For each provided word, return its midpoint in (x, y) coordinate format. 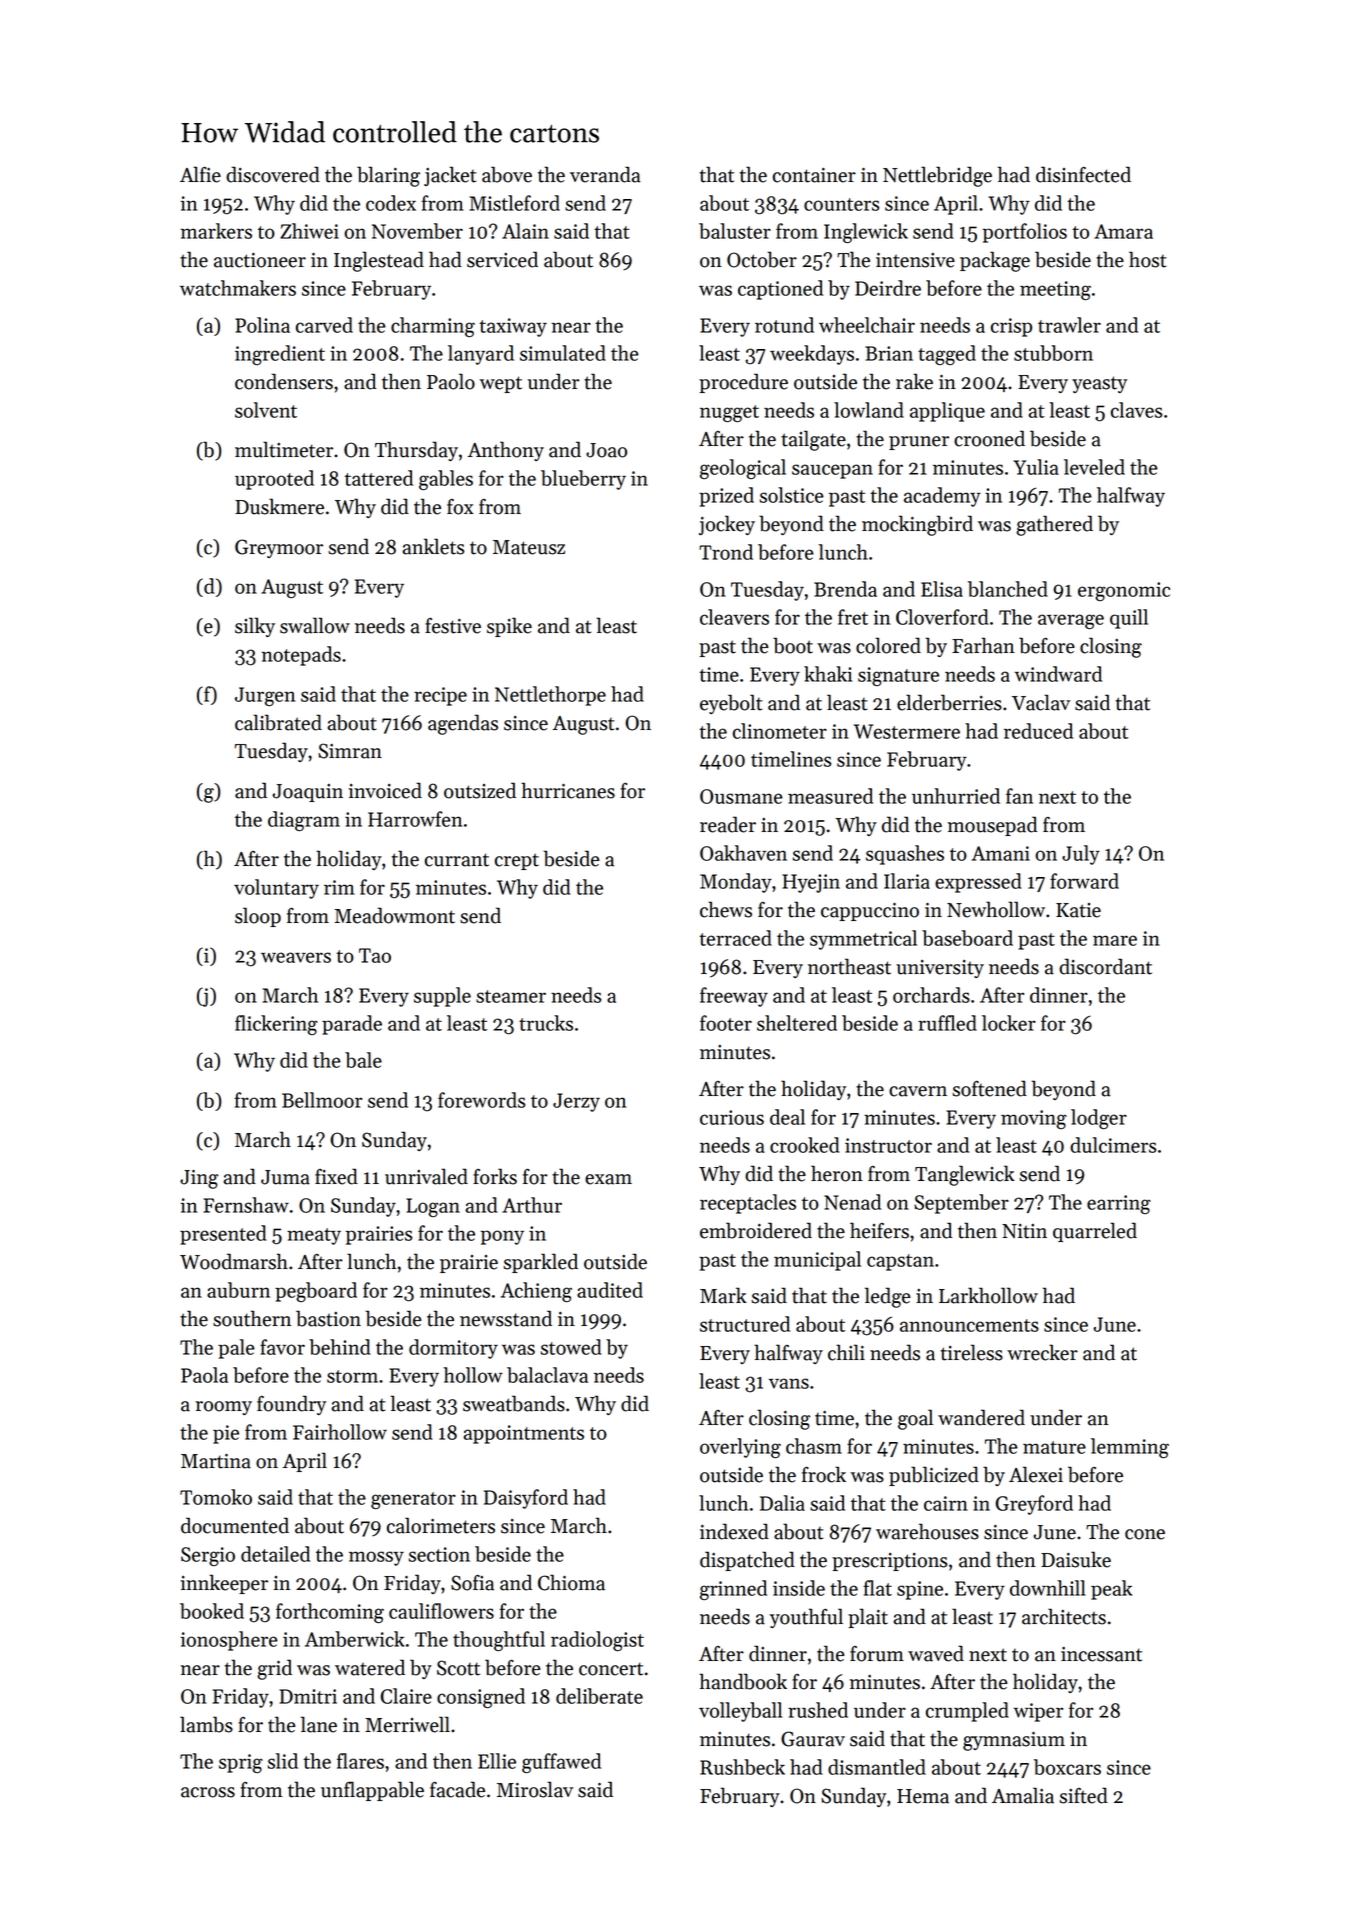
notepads (301, 656)
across (208, 1792)
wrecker (1042, 1352)
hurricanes (568, 790)
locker (1009, 1023)
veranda (605, 174)
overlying (740, 1448)
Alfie (200, 174)
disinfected (1083, 174)
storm (352, 1376)
